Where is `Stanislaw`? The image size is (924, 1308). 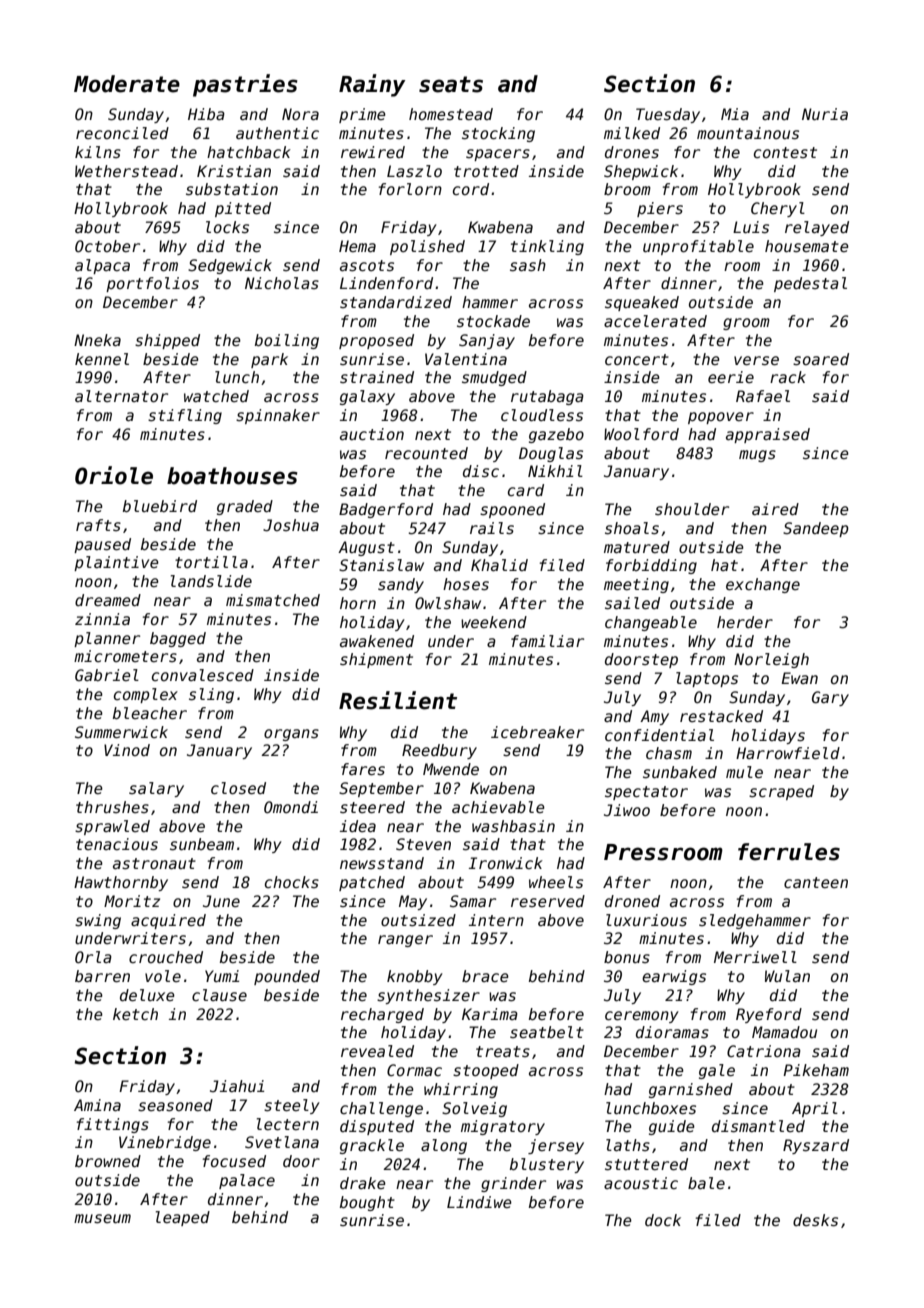 Stanislaw is located at coordinates (381, 565).
